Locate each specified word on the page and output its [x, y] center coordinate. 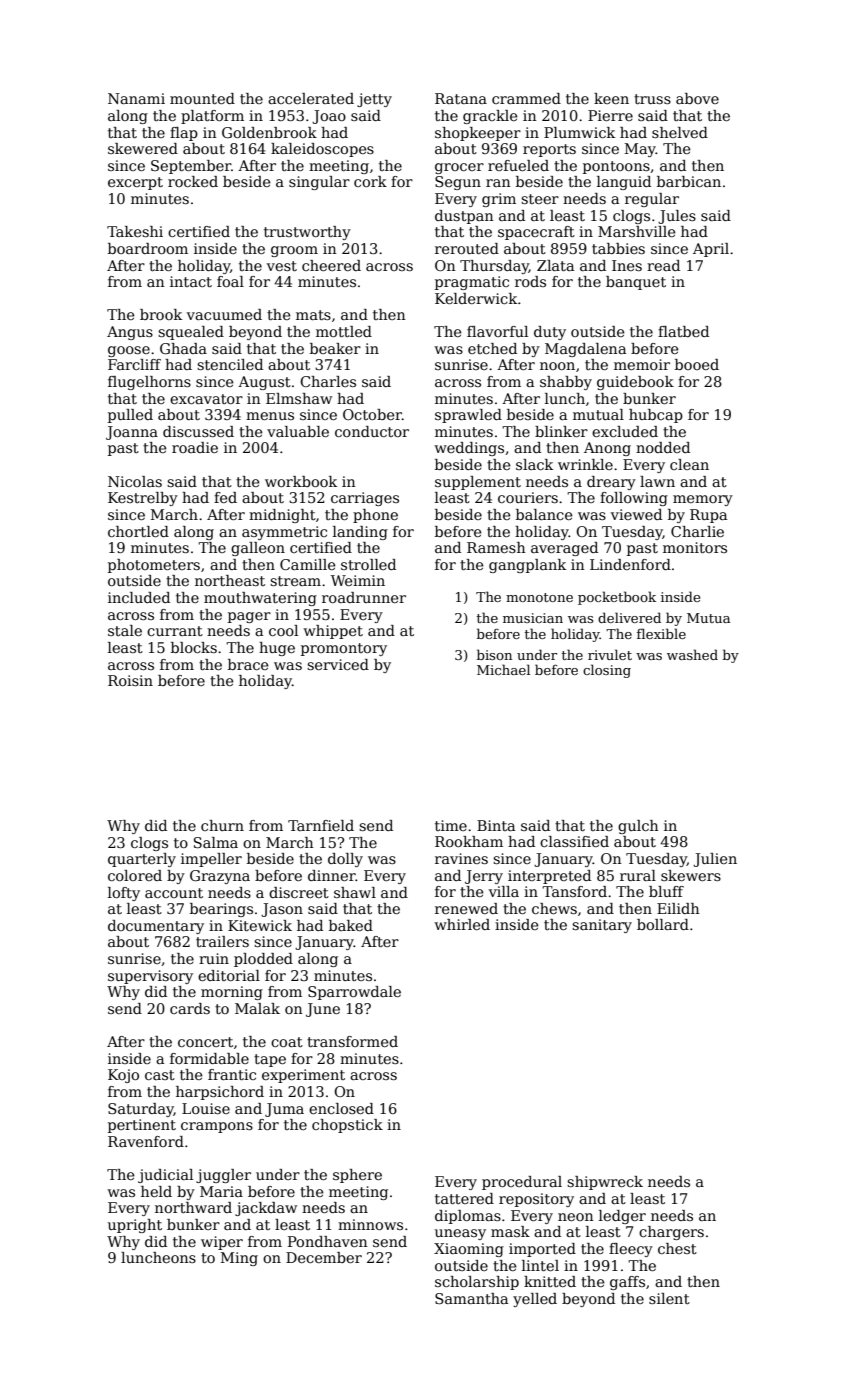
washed [692, 654]
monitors [695, 547]
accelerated [311, 98]
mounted [202, 98]
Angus [130, 333]
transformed [352, 1041]
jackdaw [266, 1209]
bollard [663, 924]
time [451, 825]
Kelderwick [476, 298]
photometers [154, 566]
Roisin [130, 680]
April [711, 250]
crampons [217, 1127]
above [697, 98]
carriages [365, 499]
